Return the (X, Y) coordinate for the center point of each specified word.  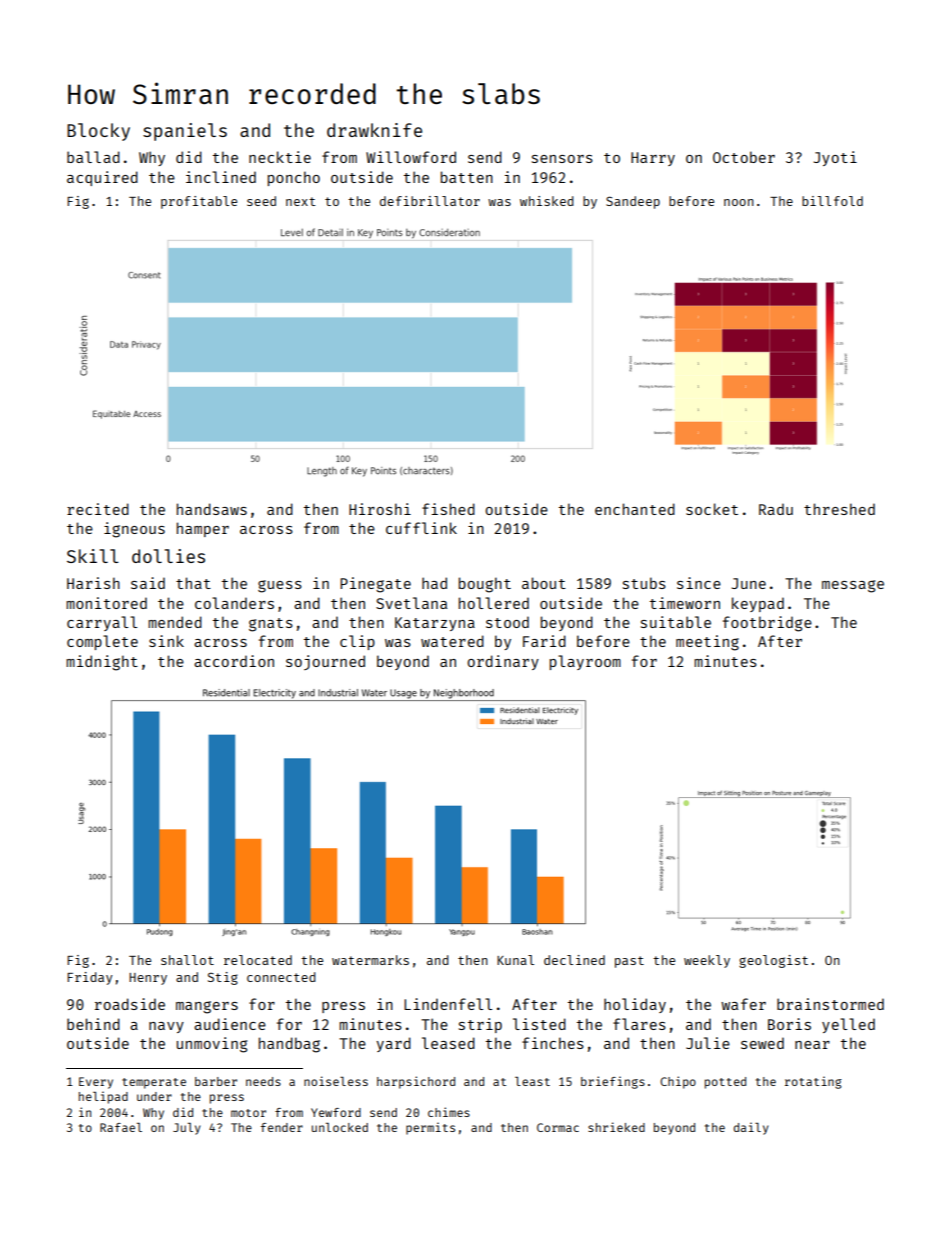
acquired (102, 178)
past (629, 962)
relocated (258, 960)
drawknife (374, 130)
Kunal (515, 960)
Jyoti (835, 158)
